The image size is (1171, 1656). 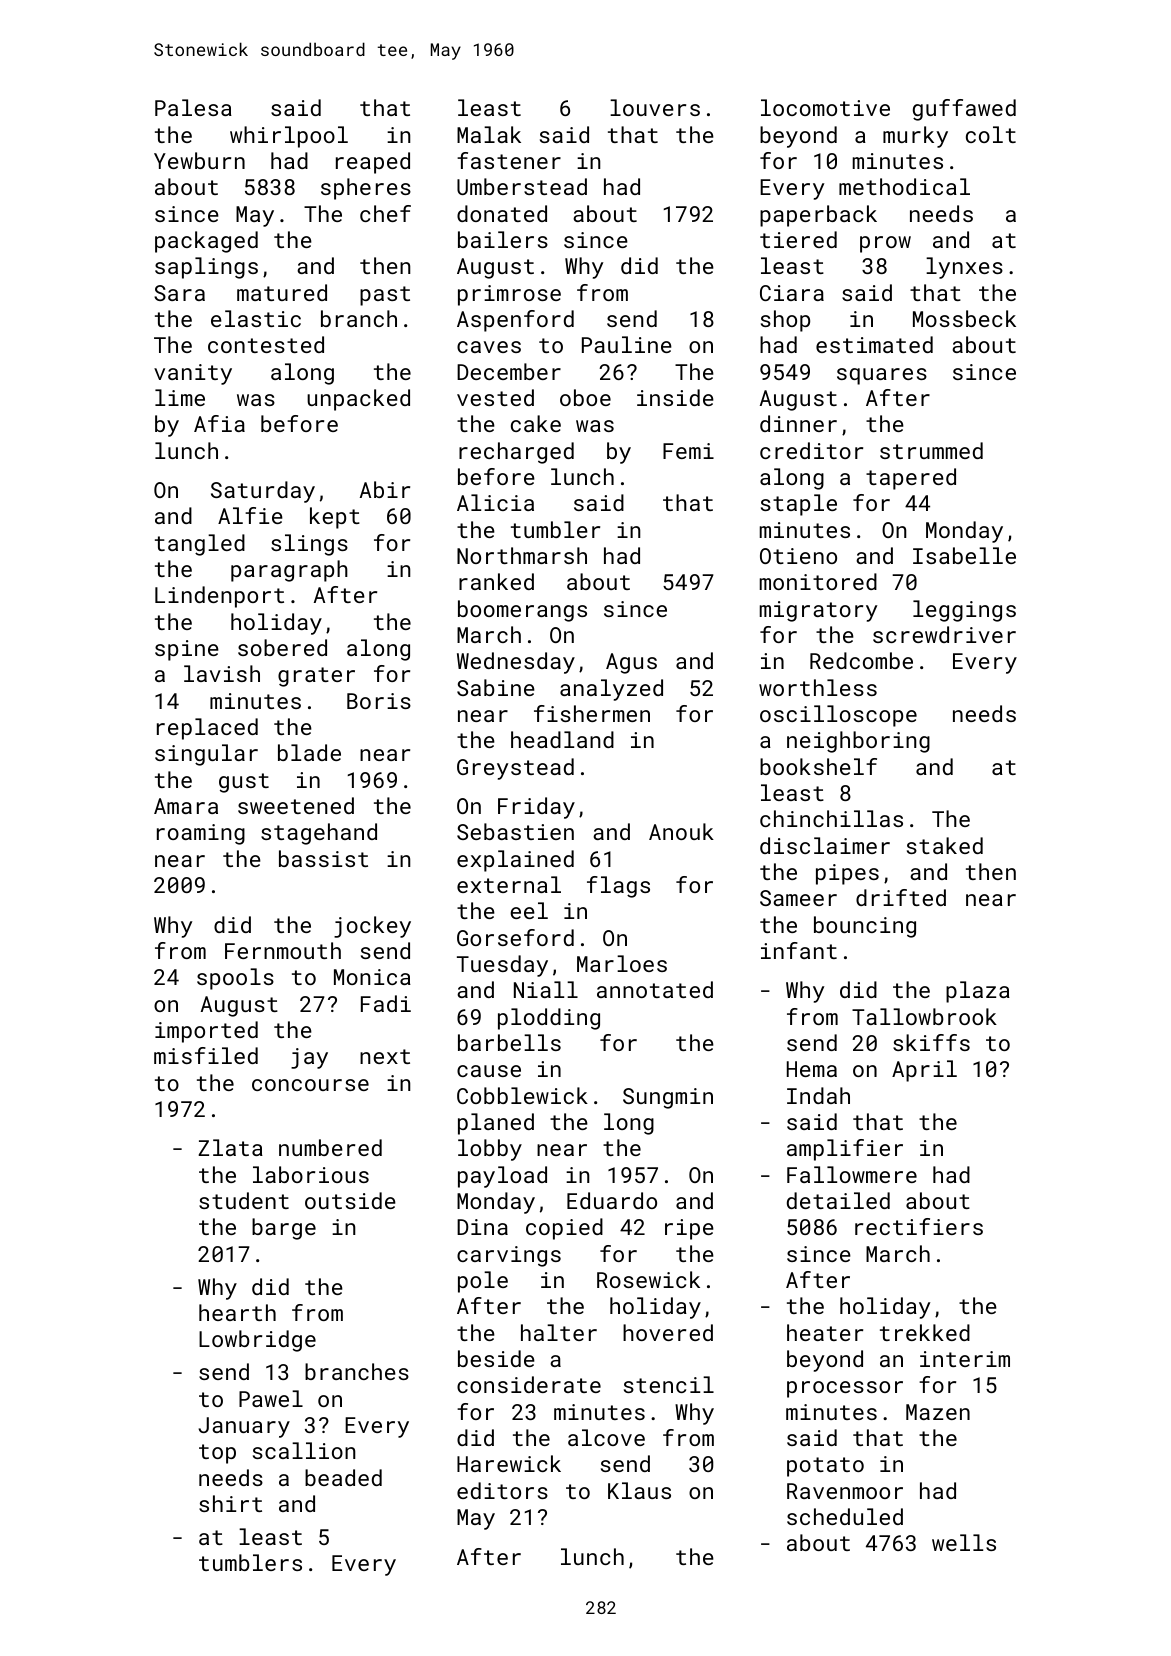 I want to click on leggings, so click(x=964, y=611).
